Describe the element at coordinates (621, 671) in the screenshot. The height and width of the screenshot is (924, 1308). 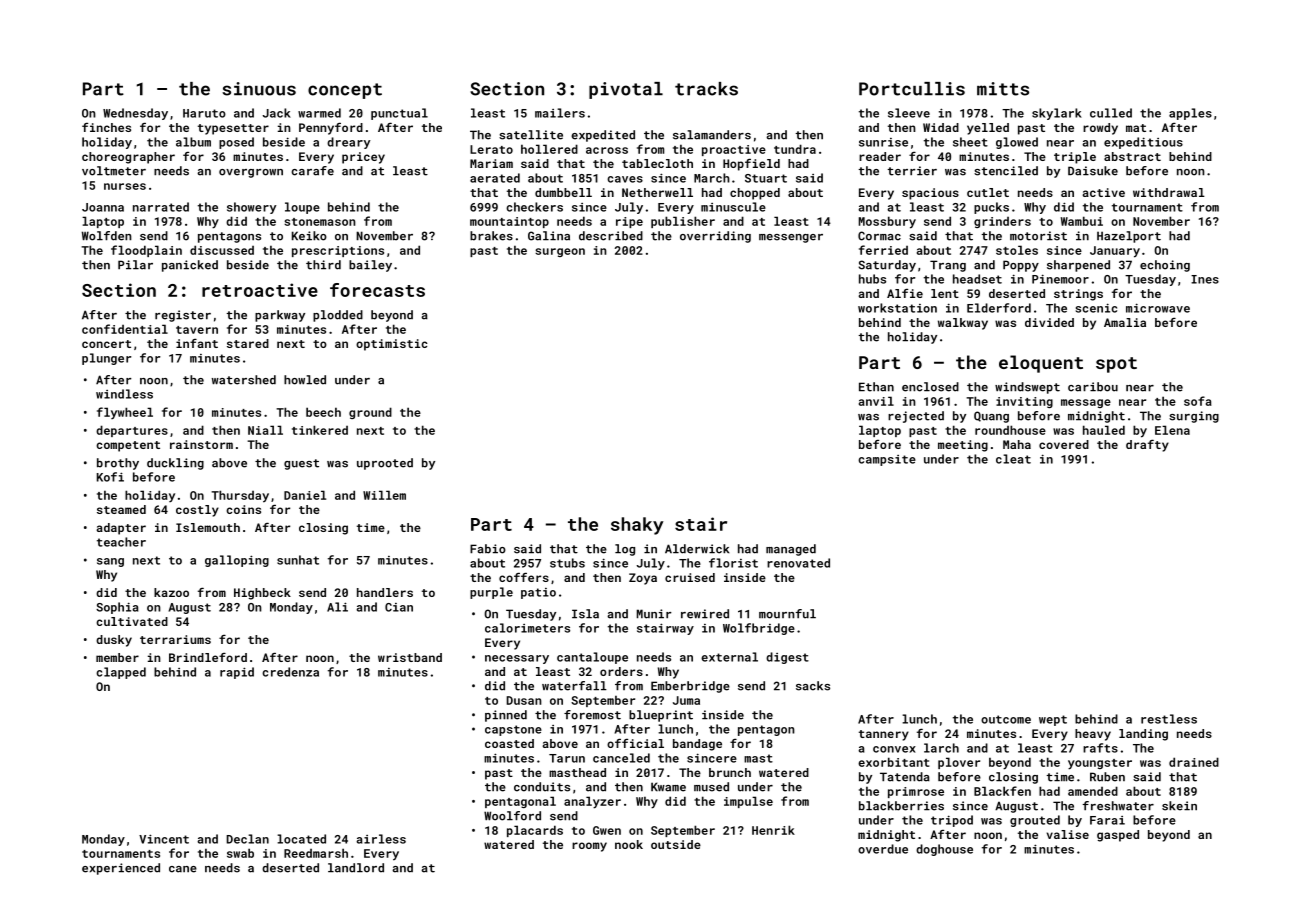
I see `orders` at that location.
